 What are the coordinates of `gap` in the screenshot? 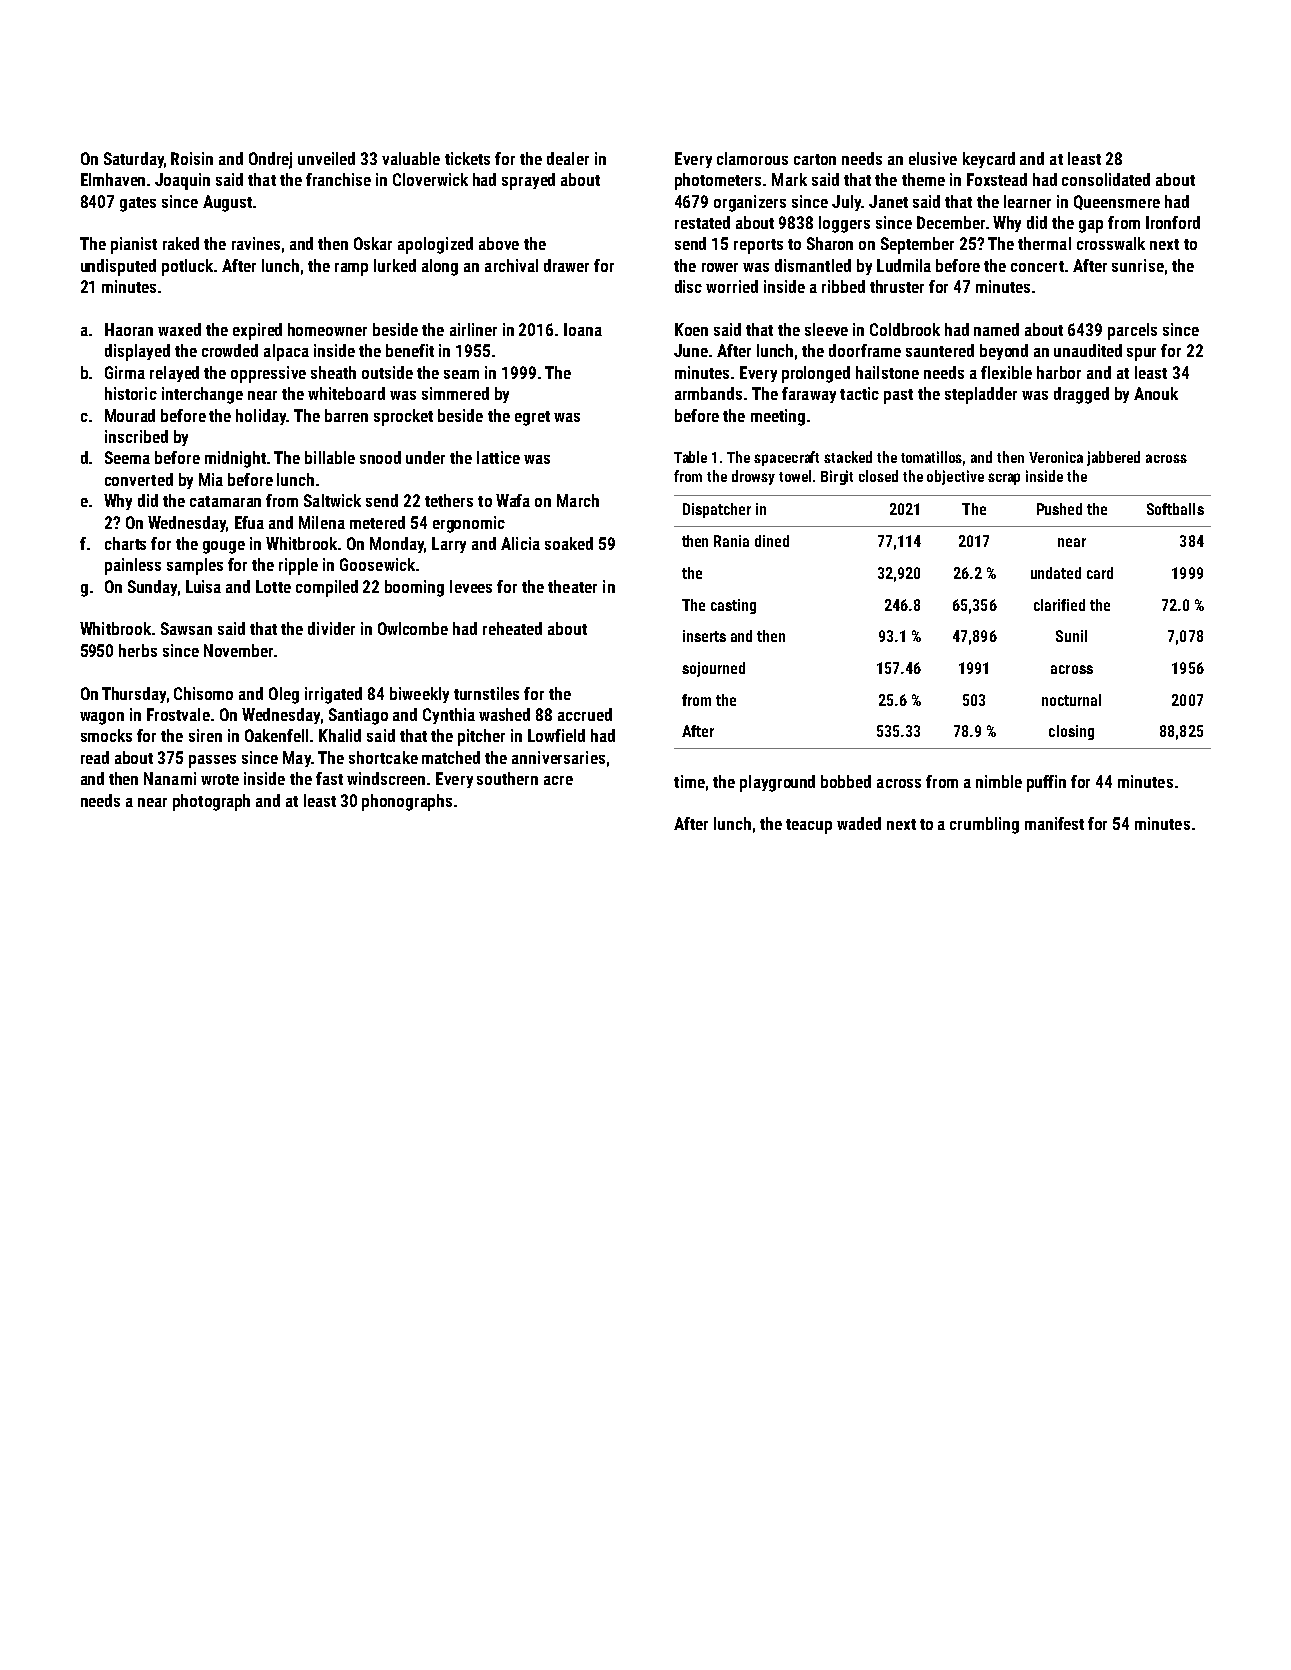 It's located at (1091, 226).
